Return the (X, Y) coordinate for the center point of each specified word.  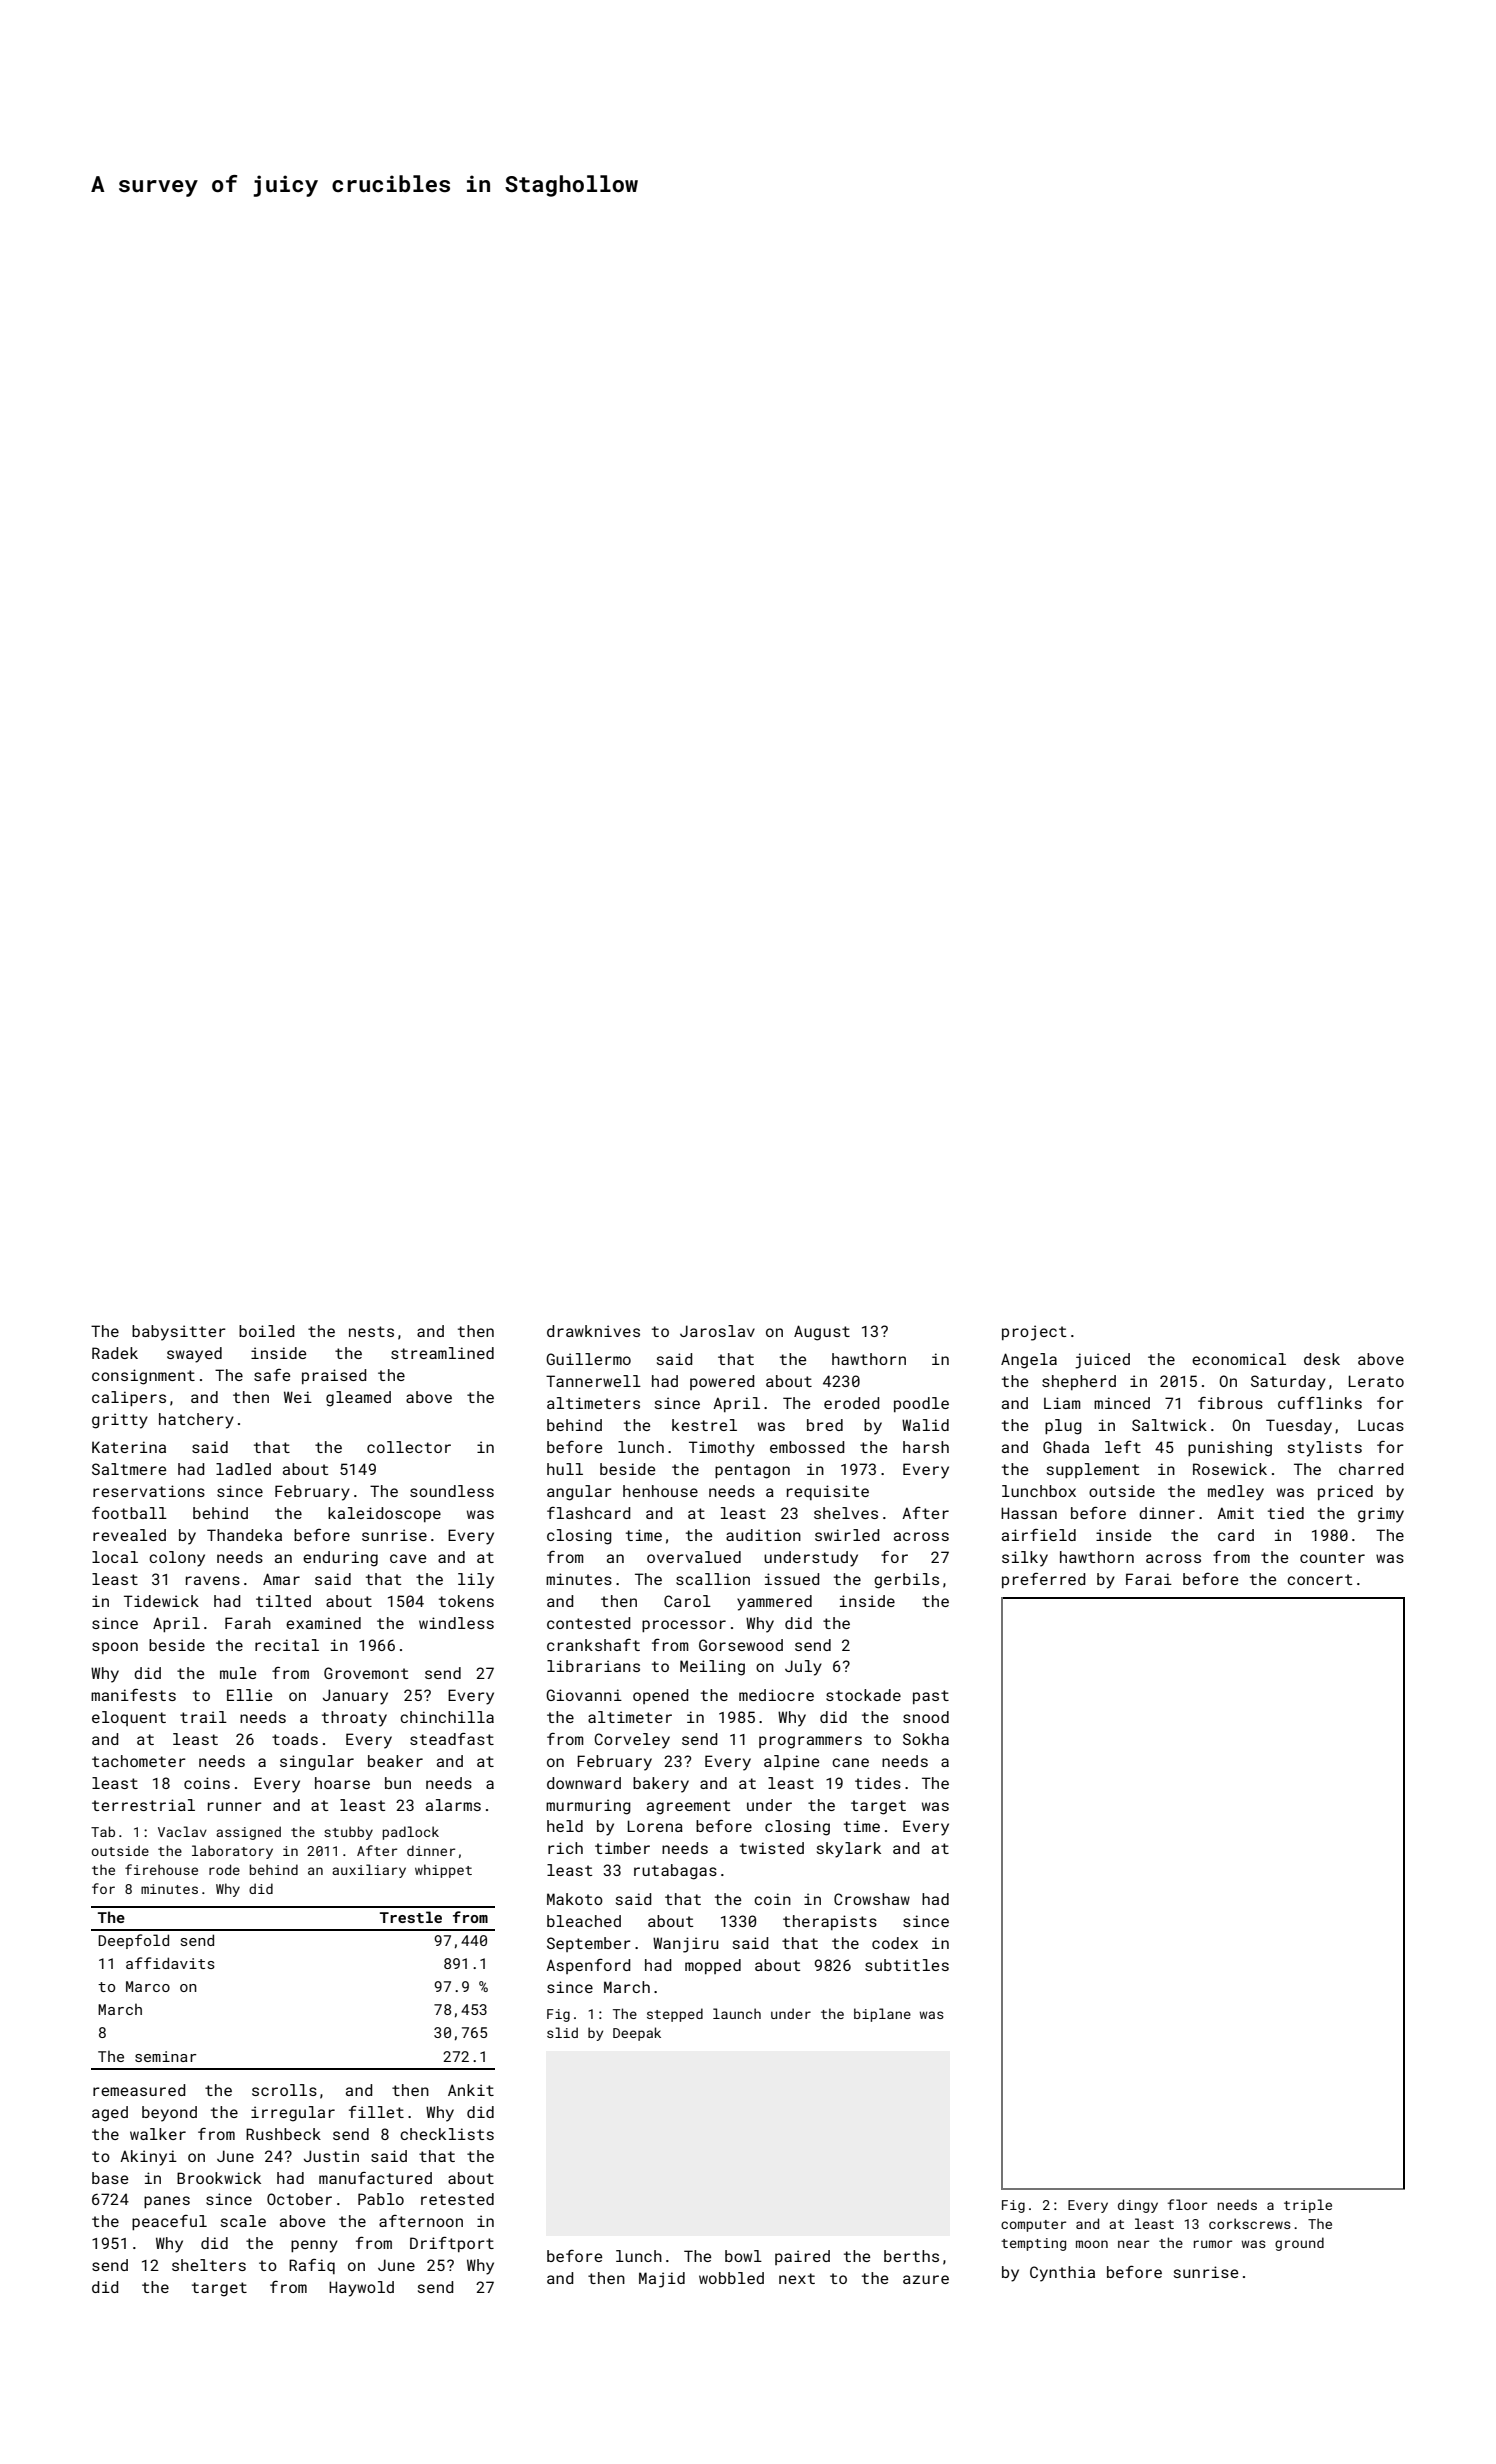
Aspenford (588, 1966)
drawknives (593, 1331)
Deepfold (133, 1941)
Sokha (926, 1739)
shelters (209, 2265)
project (1034, 1333)
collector (409, 1447)
